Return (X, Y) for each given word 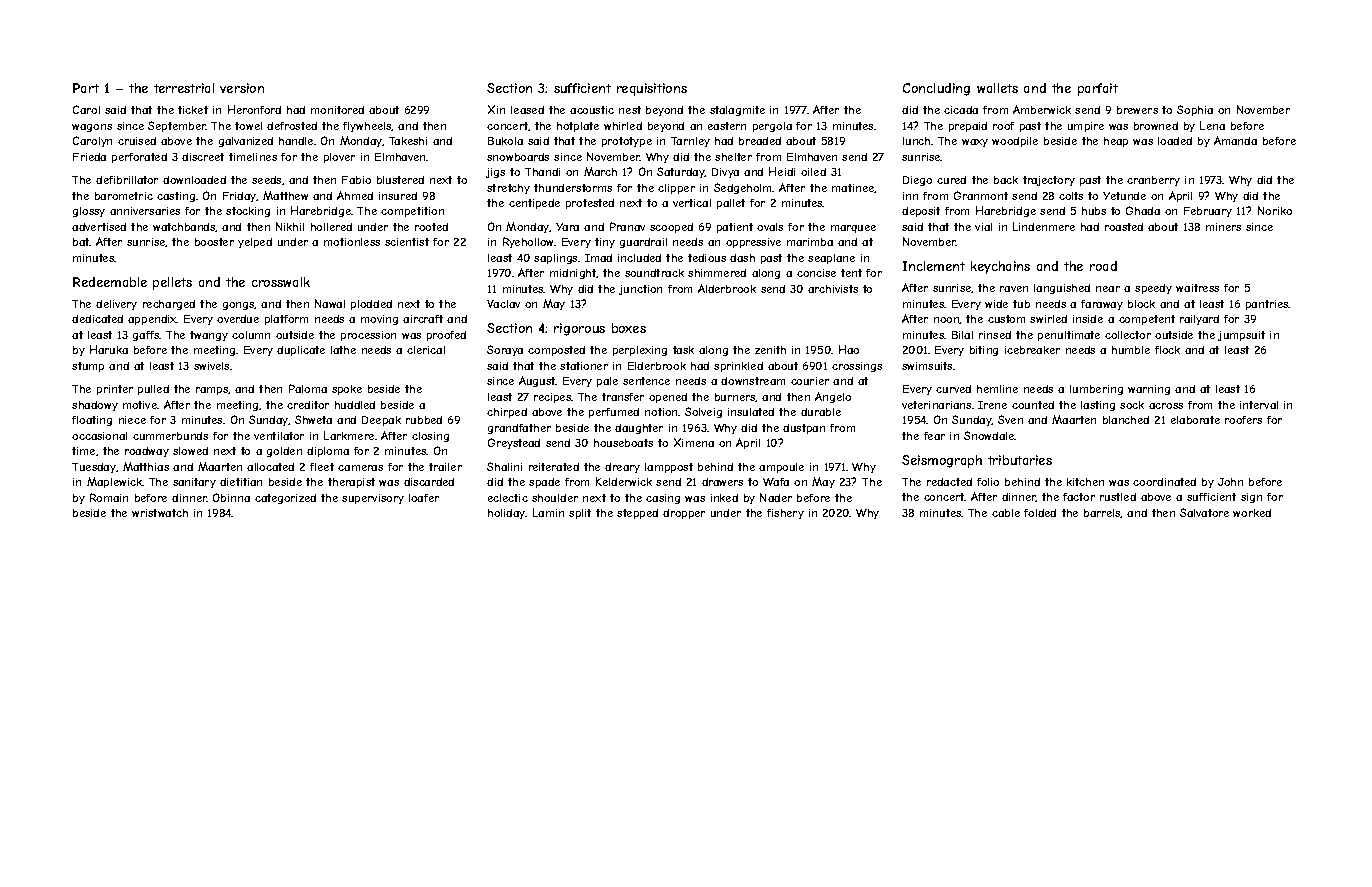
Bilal (962, 335)
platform (286, 320)
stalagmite (737, 111)
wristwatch (160, 513)
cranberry (1153, 181)
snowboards (518, 157)
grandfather (519, 429)
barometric (124, 196)
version (242, 88)
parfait (1098, 89)
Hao (849, 349)
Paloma (308, 388)
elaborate (1195, 420)
